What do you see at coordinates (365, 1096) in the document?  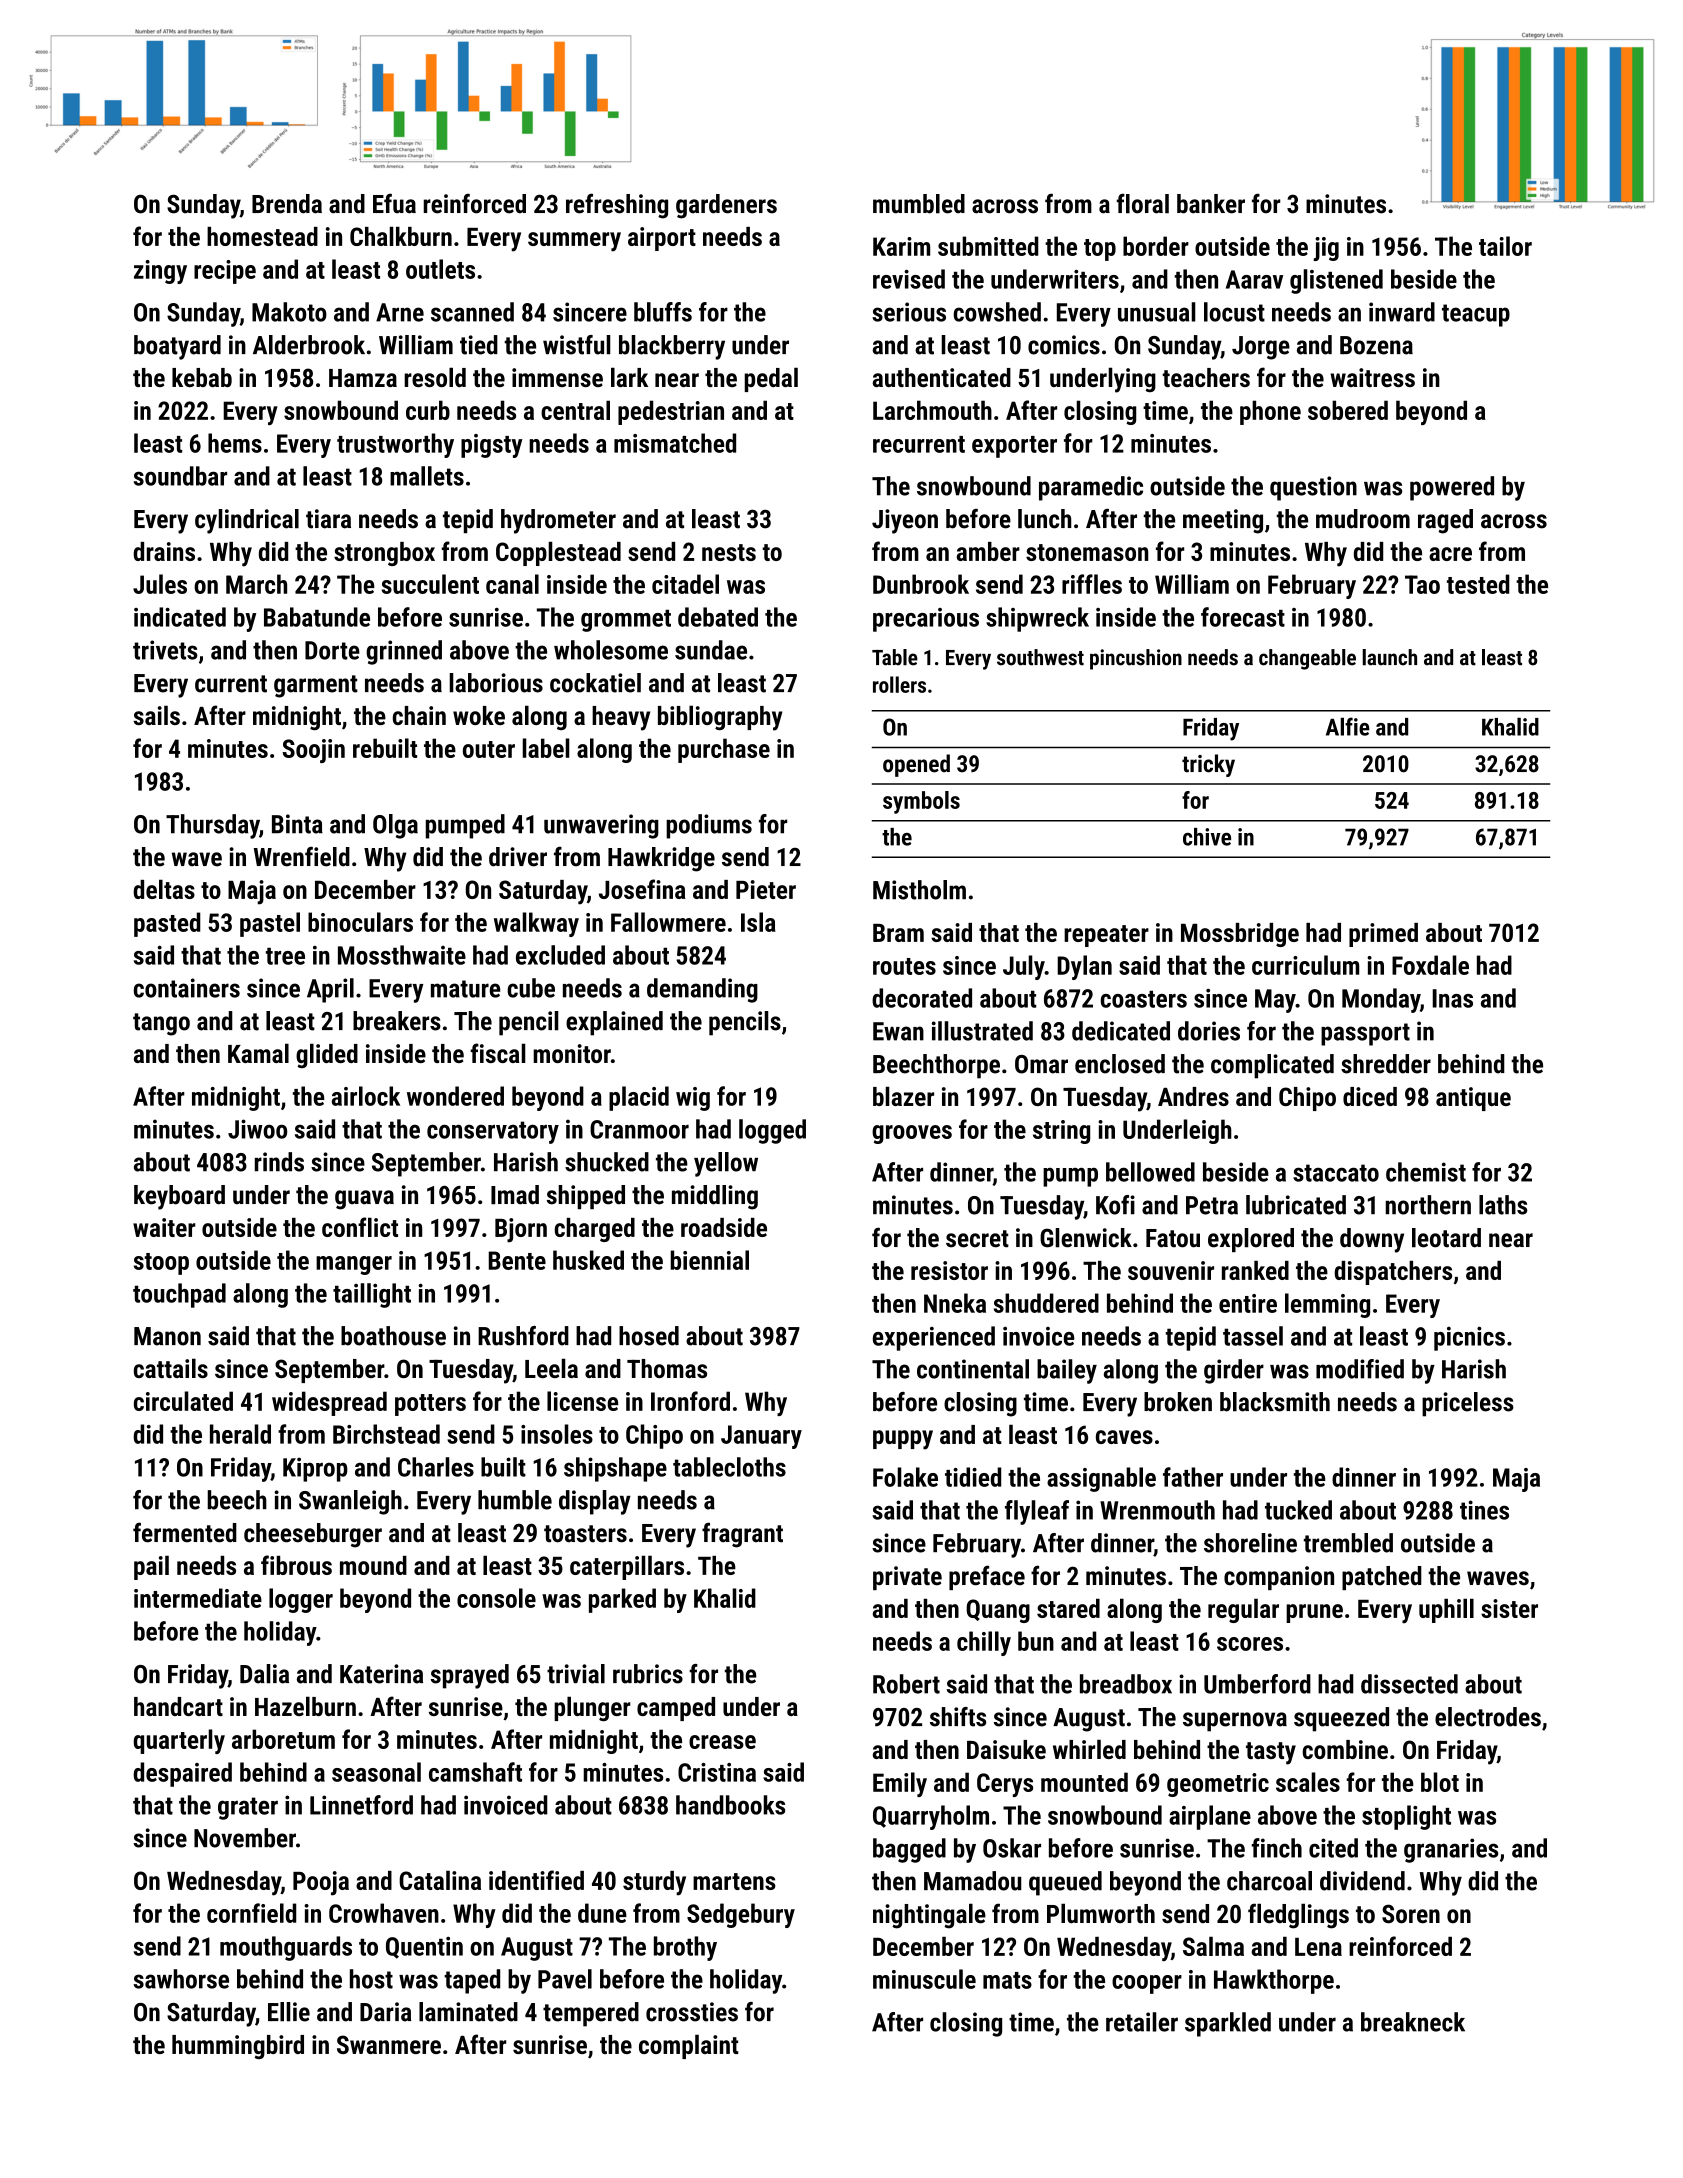 I see `airlock` at bounding box center [365, 1096].
